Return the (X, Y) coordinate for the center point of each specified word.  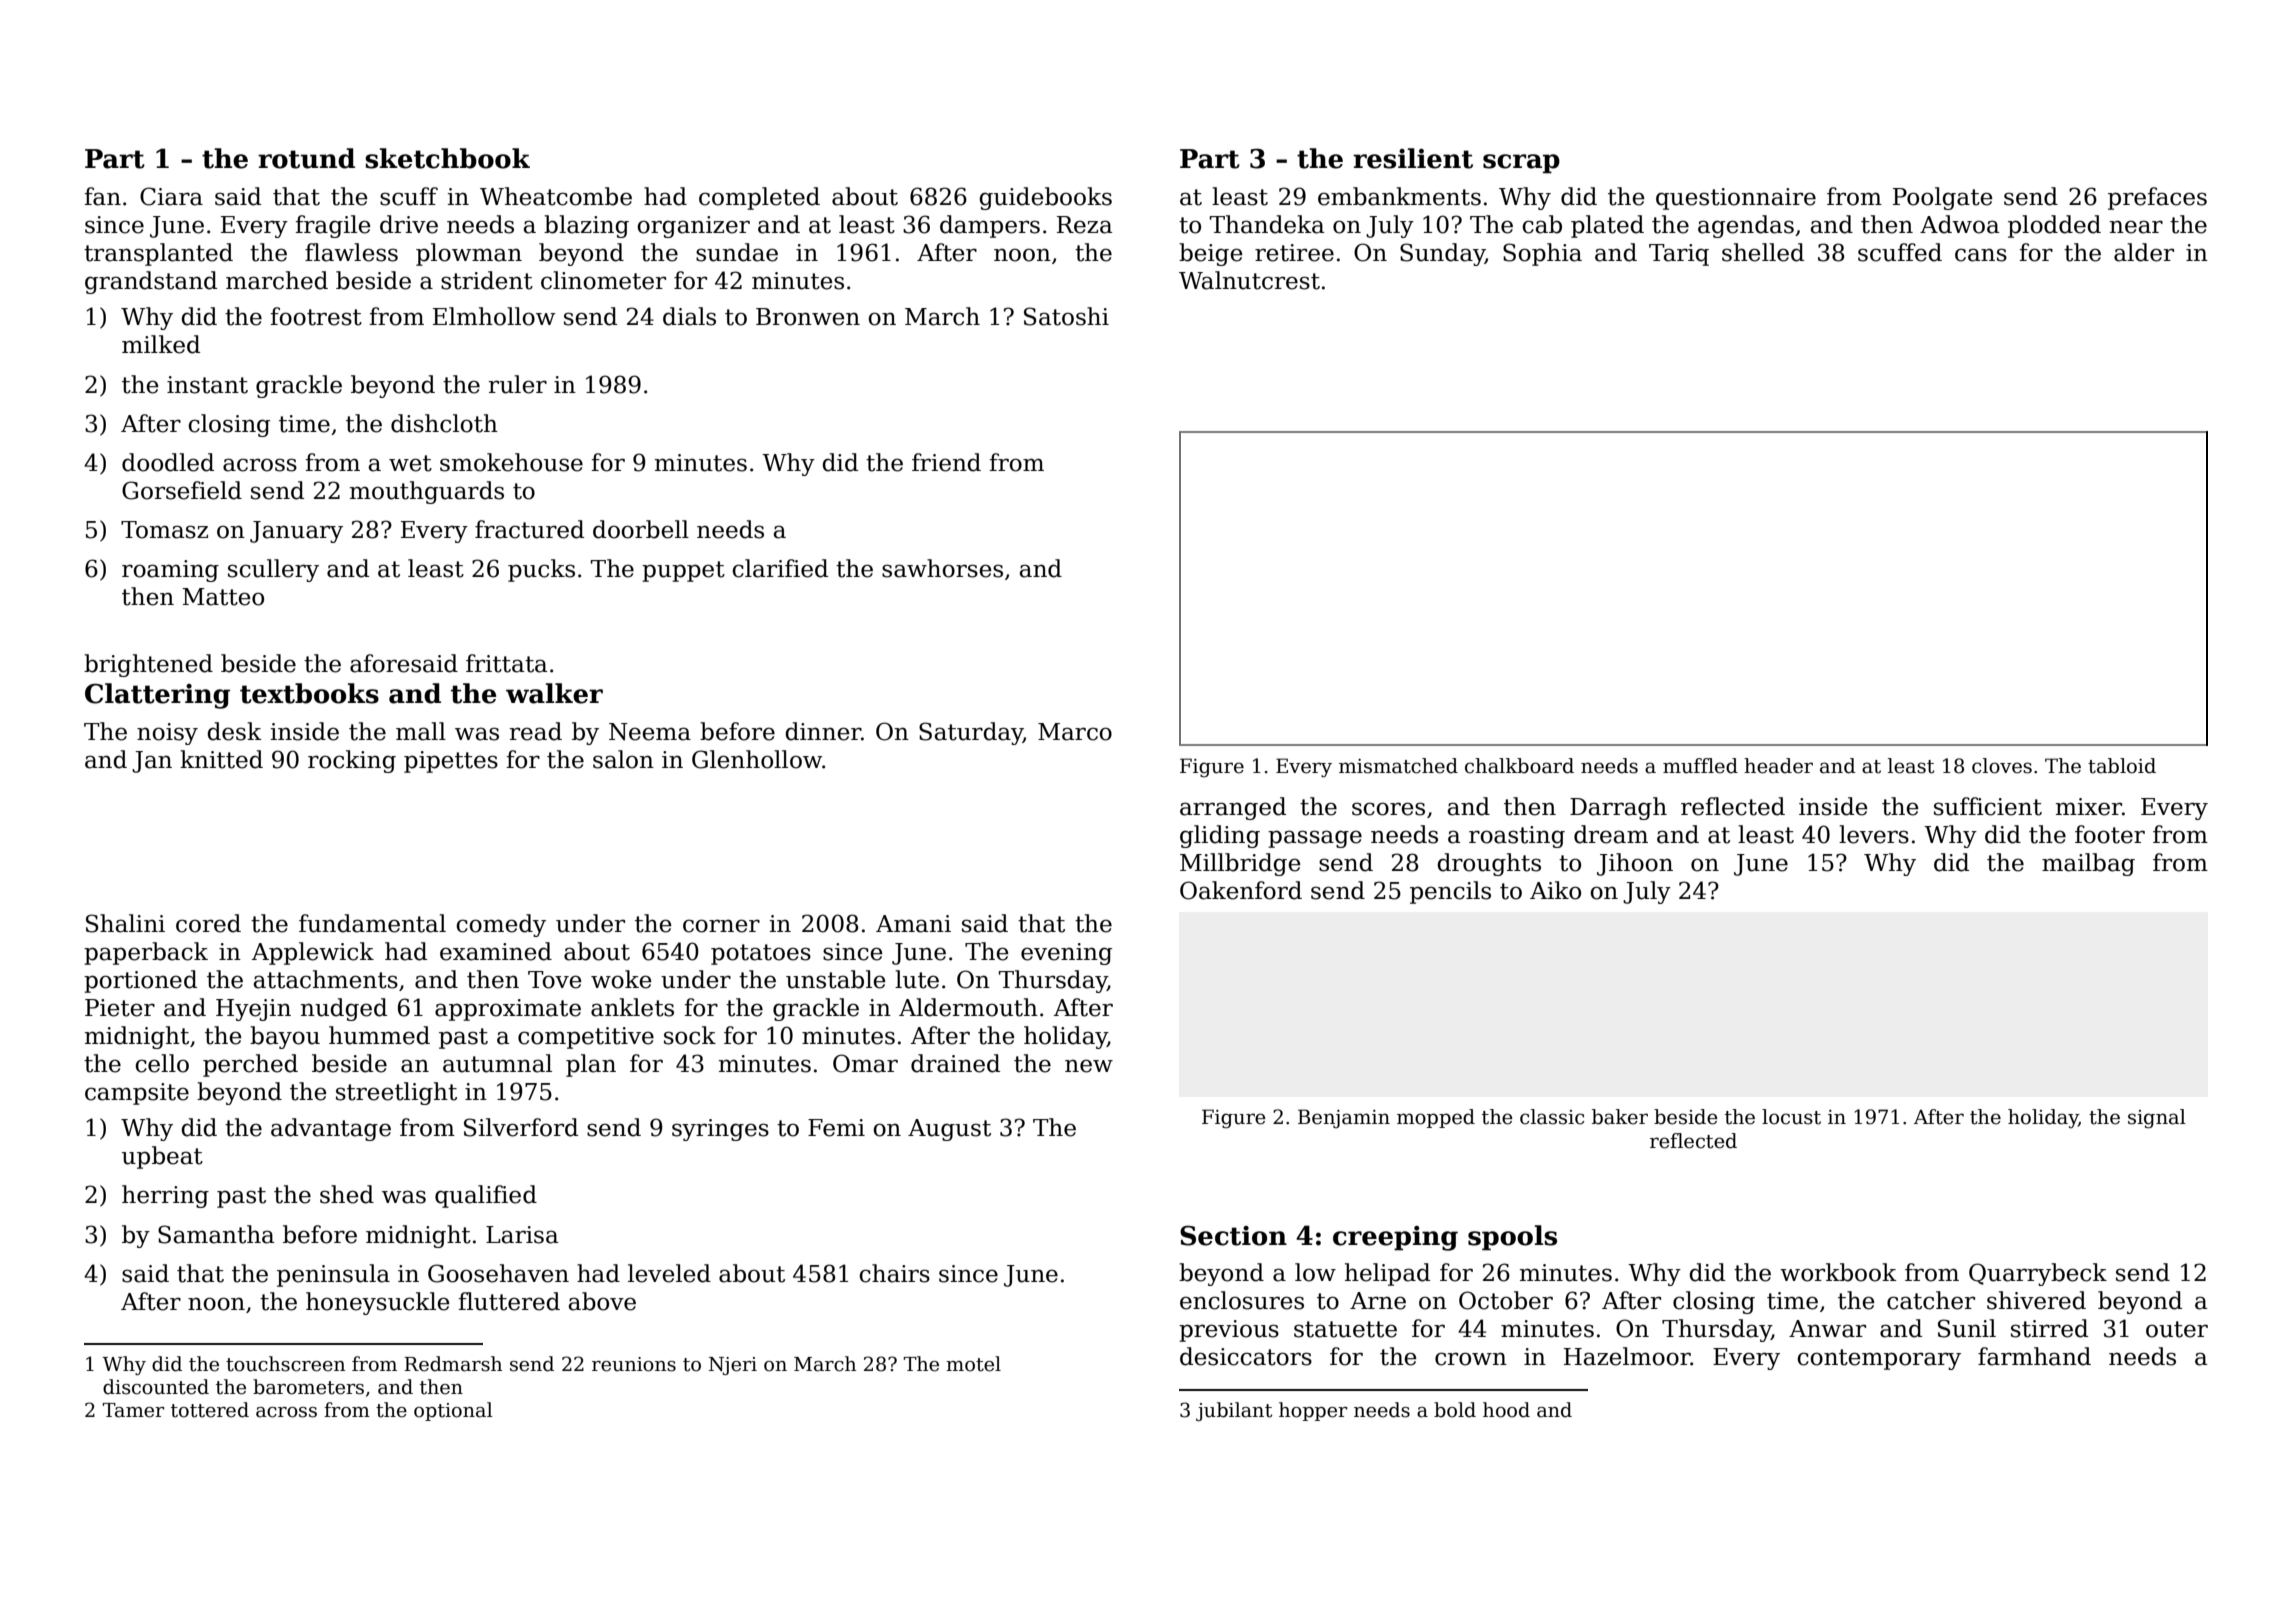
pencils (1450, 892)
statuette (1345, 1329)
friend (946, 462)
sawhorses (942, 568)
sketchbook (447, 158)
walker (554, 693)
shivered (2036, 1300)
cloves (2002, 766)
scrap (1521, 164)
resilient (1413, 158)
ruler (518, 384)
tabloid (2122, 766)
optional (453, 1411)
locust (1791, 1117)
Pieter (120, 1008)
